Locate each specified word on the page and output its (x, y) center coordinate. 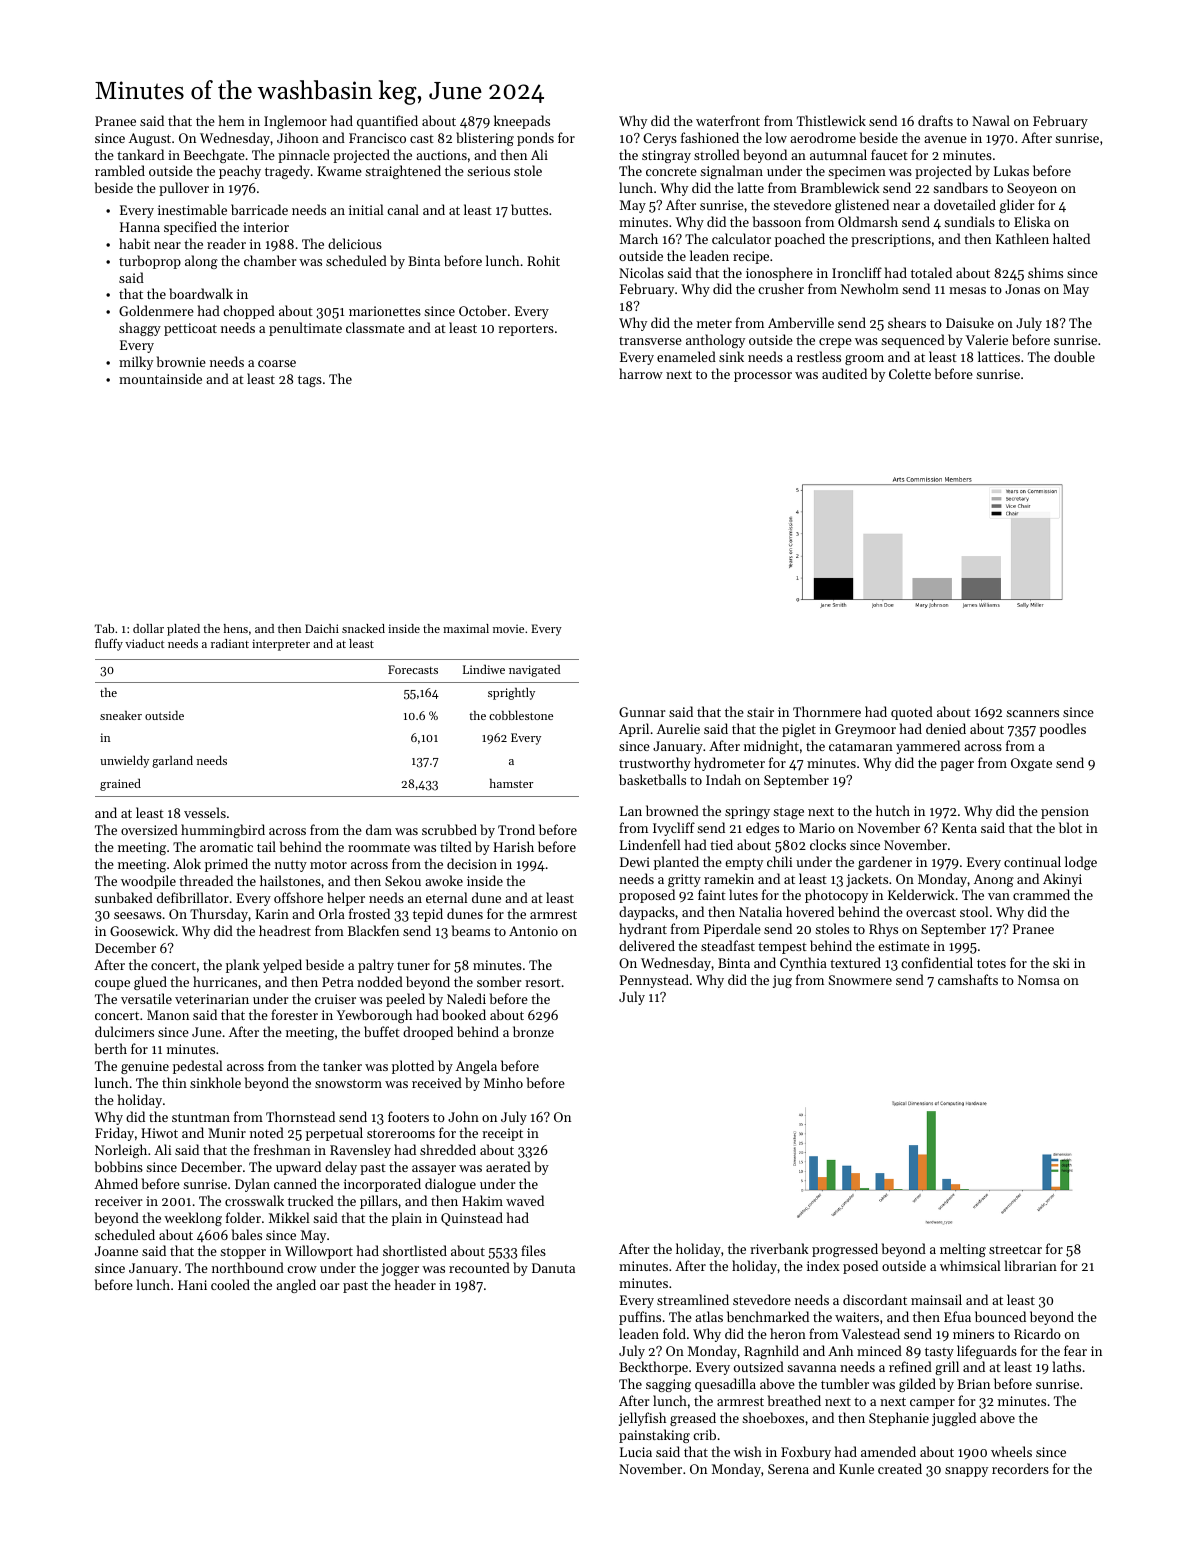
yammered (928, 747)
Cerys (660, 139)
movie (508, 628)
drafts (935, 120)
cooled (230, 1284)
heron (788, 1333)
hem (232, 120)
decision (472, 863)
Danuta (553, 1268)
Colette (910, 373)
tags (310, 381)
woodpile (148, 882)
